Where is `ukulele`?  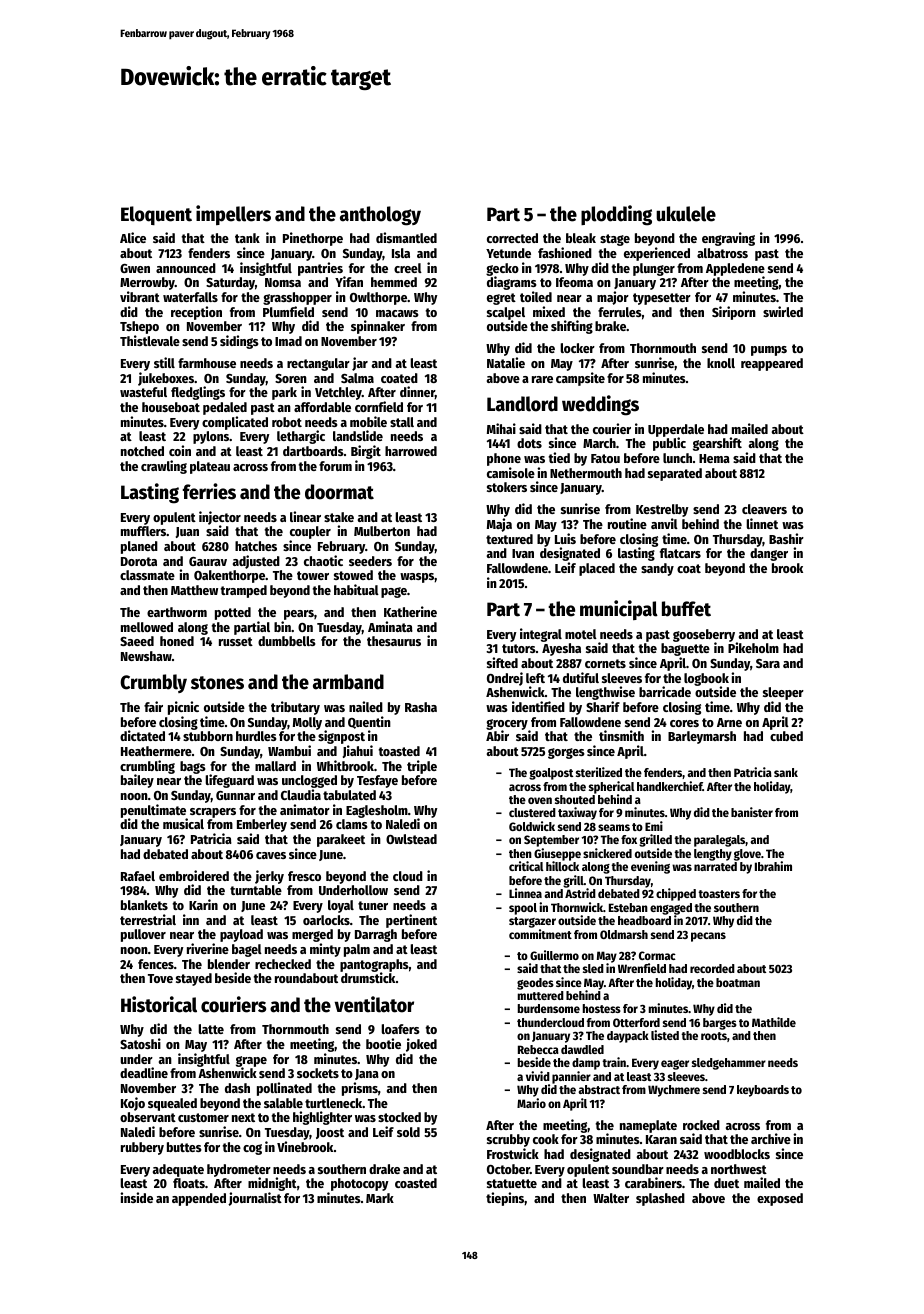 ukulele is located at coordinates (686, 214).
